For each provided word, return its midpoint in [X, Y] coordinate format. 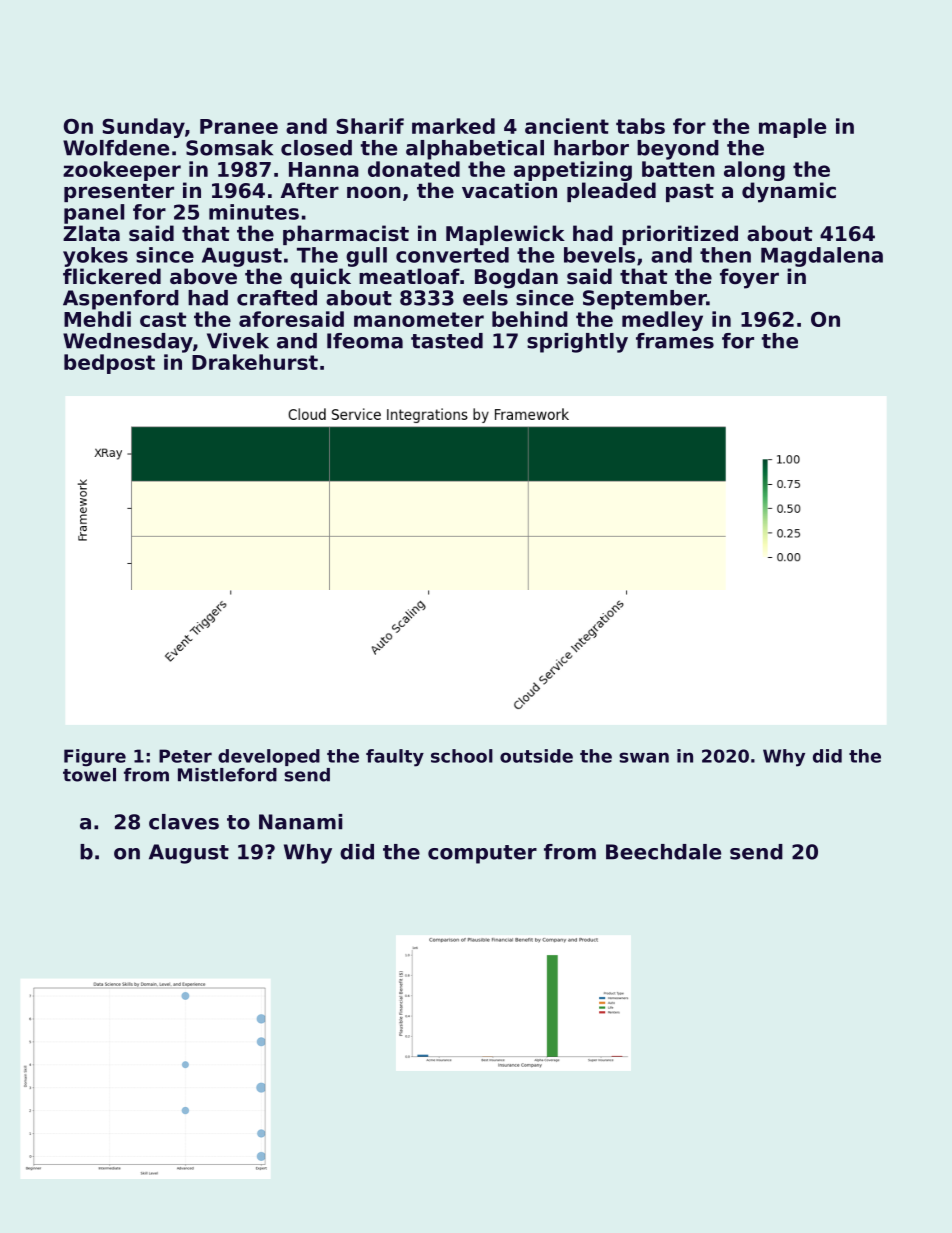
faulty [395, 758]
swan [644, 757]
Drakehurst [255, 362]
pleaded [611, 192]
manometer [419, 319]
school [462, 756]
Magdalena [822, 257]
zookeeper [122, 171]
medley [662, 321]
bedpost [109, 364]
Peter [185, 756]
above [203, 276]
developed [269, 757]
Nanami [300, 822]
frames [675, 341]
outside [536, 756]
